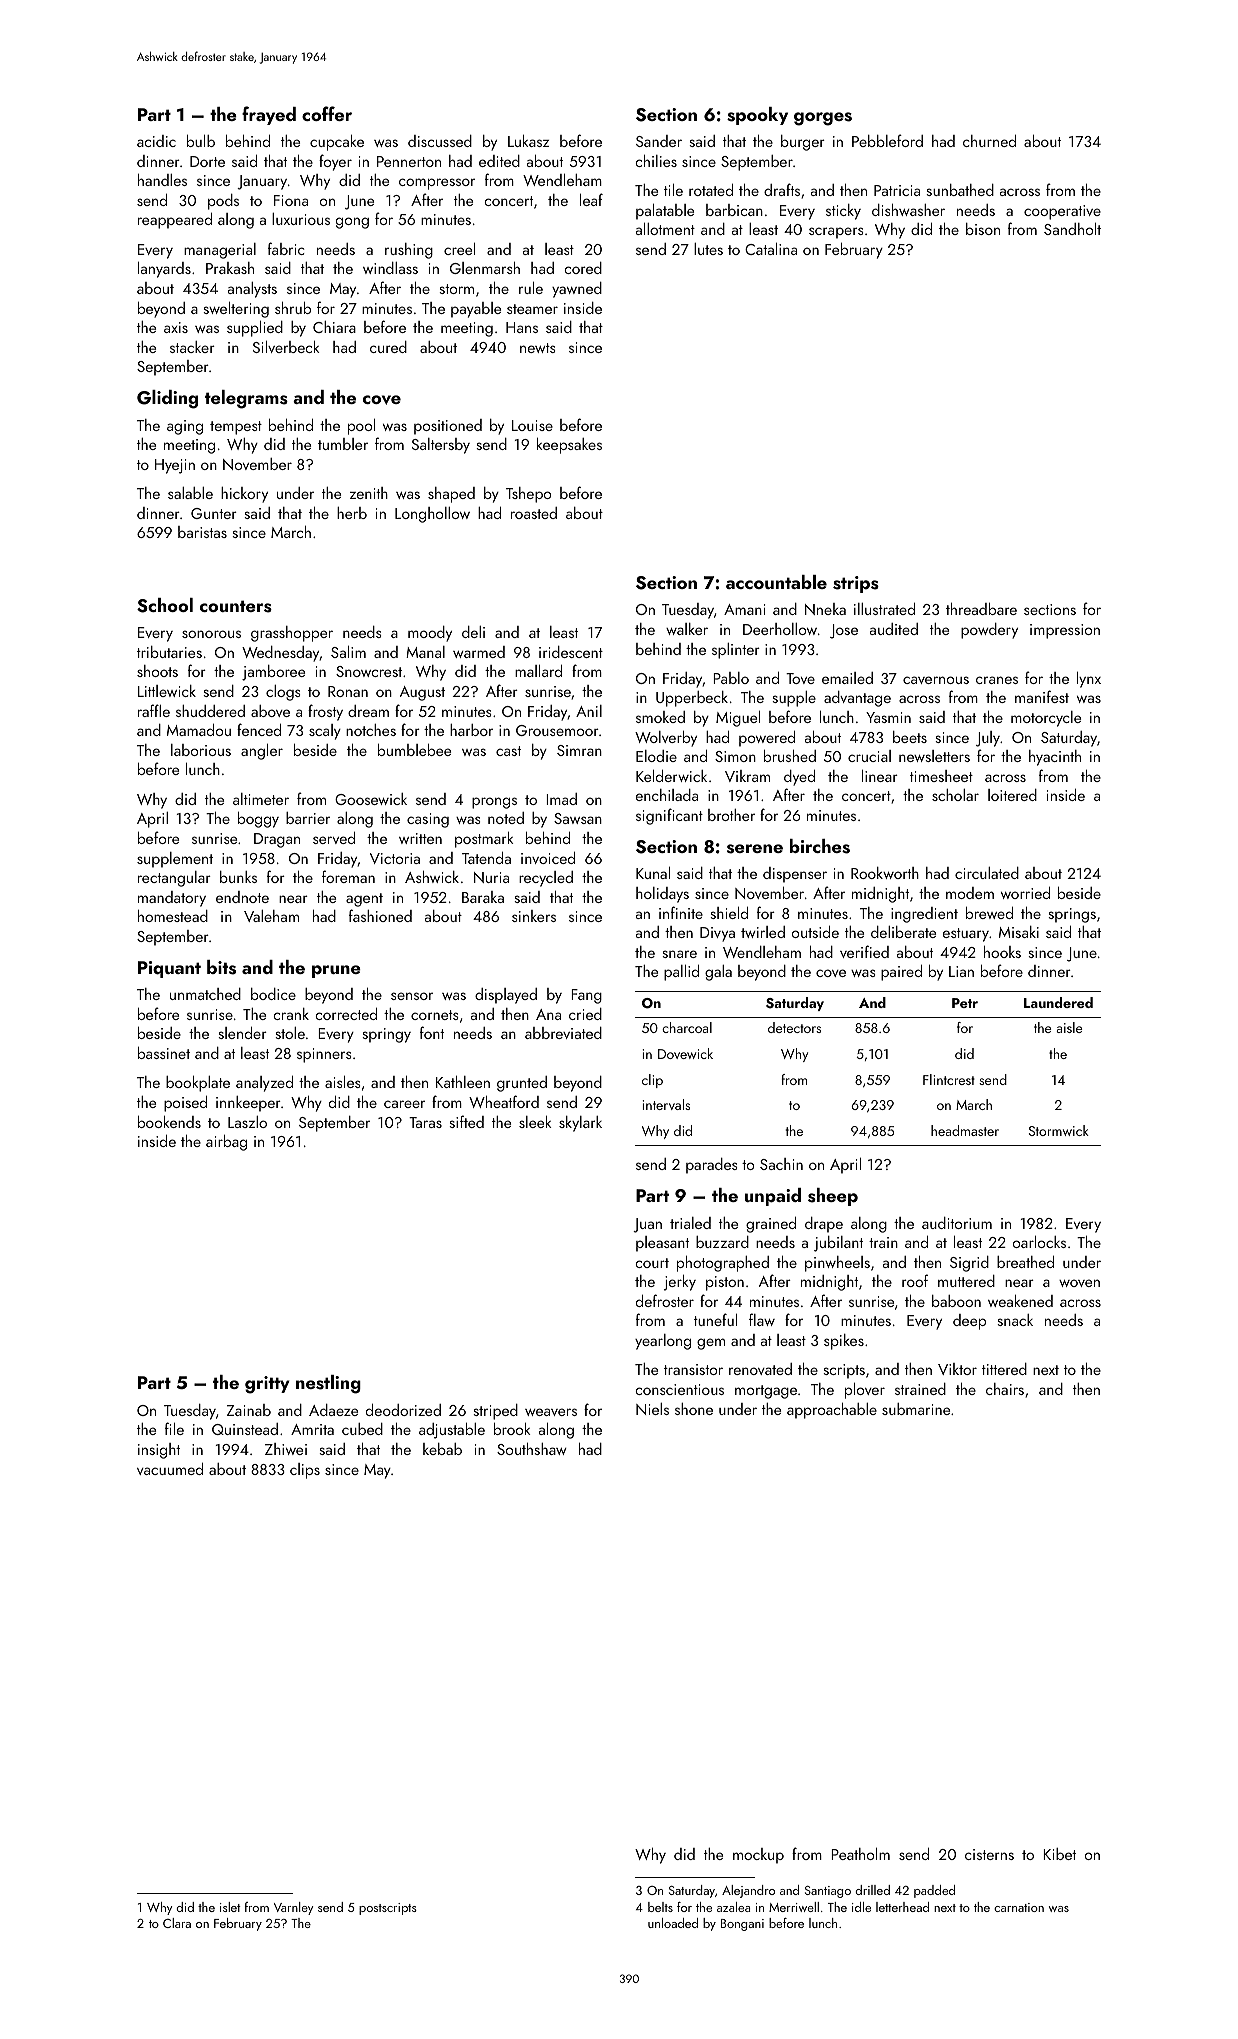 The image size is (1238, 2039). I want to click on career, so click(404, 1104).
